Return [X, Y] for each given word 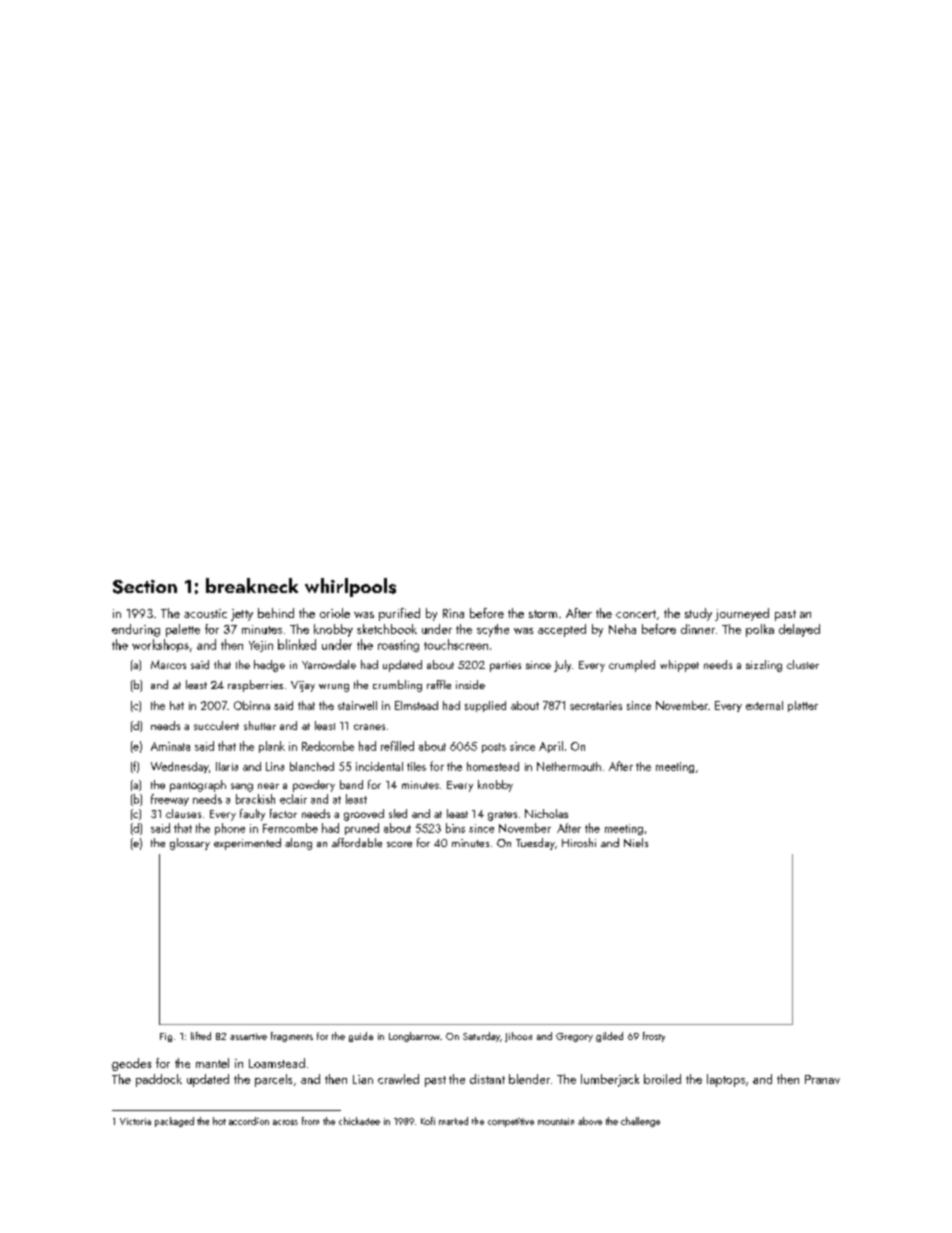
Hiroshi [579, 842]
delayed [799, 630]
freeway [170, 800]
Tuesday [535, 844]
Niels [636, 842]
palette [183, 630]
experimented [247, 844]
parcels [273, 1080]
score [399, 844]
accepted [562, 630]
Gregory [574, 1037]
